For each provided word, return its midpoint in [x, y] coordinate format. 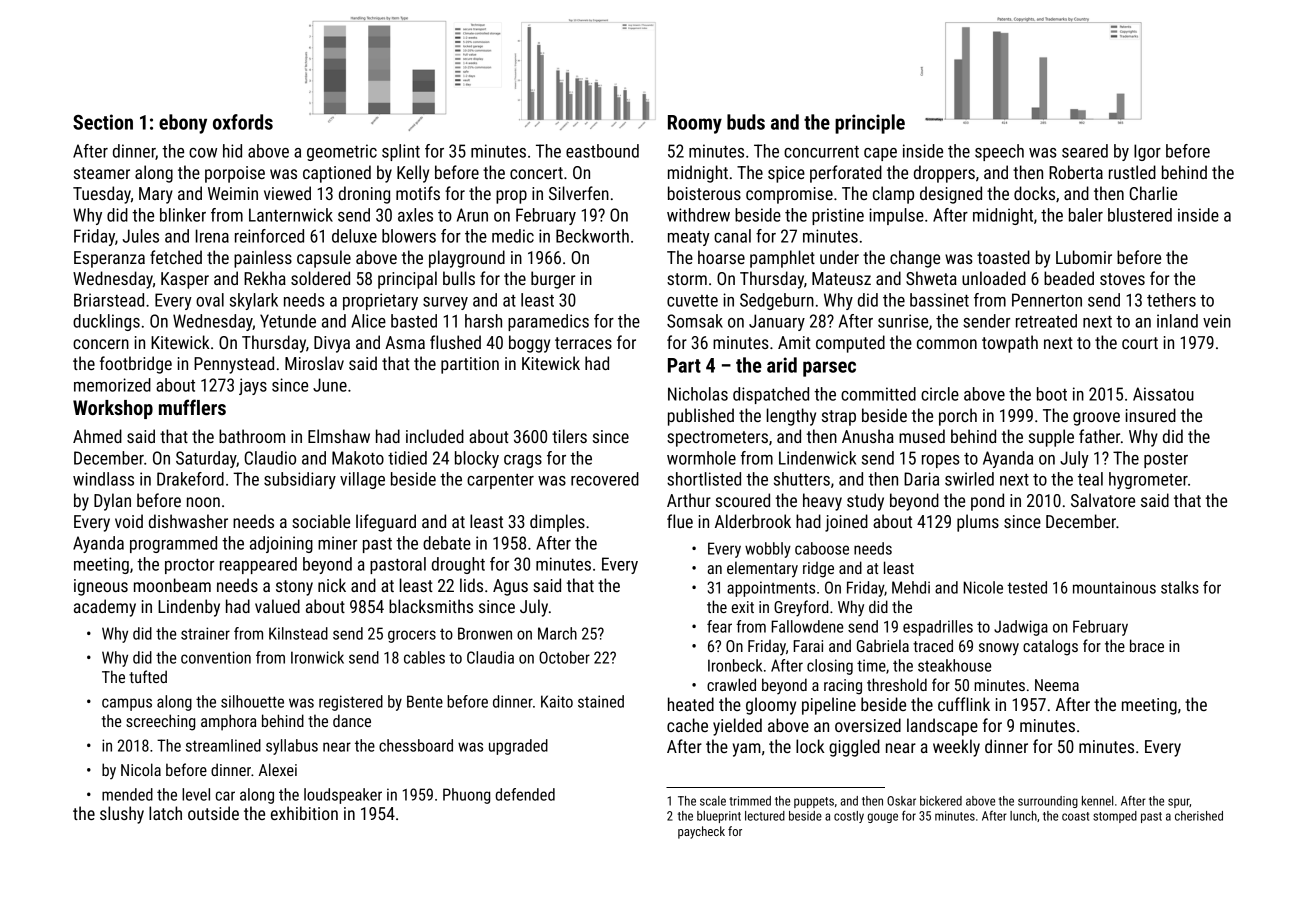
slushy [122, 815]
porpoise [235, 174]
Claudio [270, 458]
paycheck [701, 832]
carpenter [500, 481]
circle [940, 394]
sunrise [903, 321]
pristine [838, 216]
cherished [1199, 816]
